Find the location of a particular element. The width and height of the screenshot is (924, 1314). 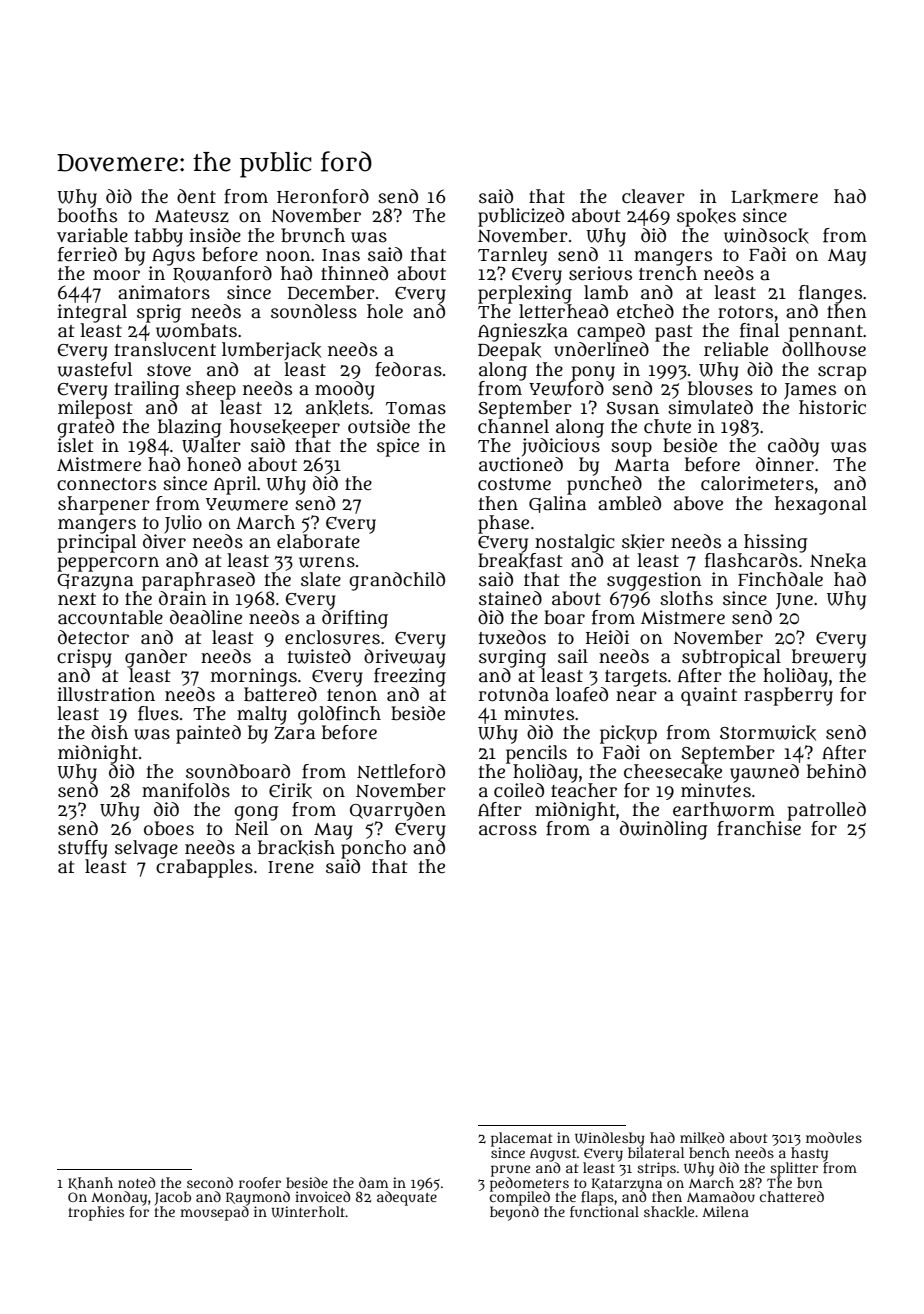

placemat is located at coordinates (521, 1139).
